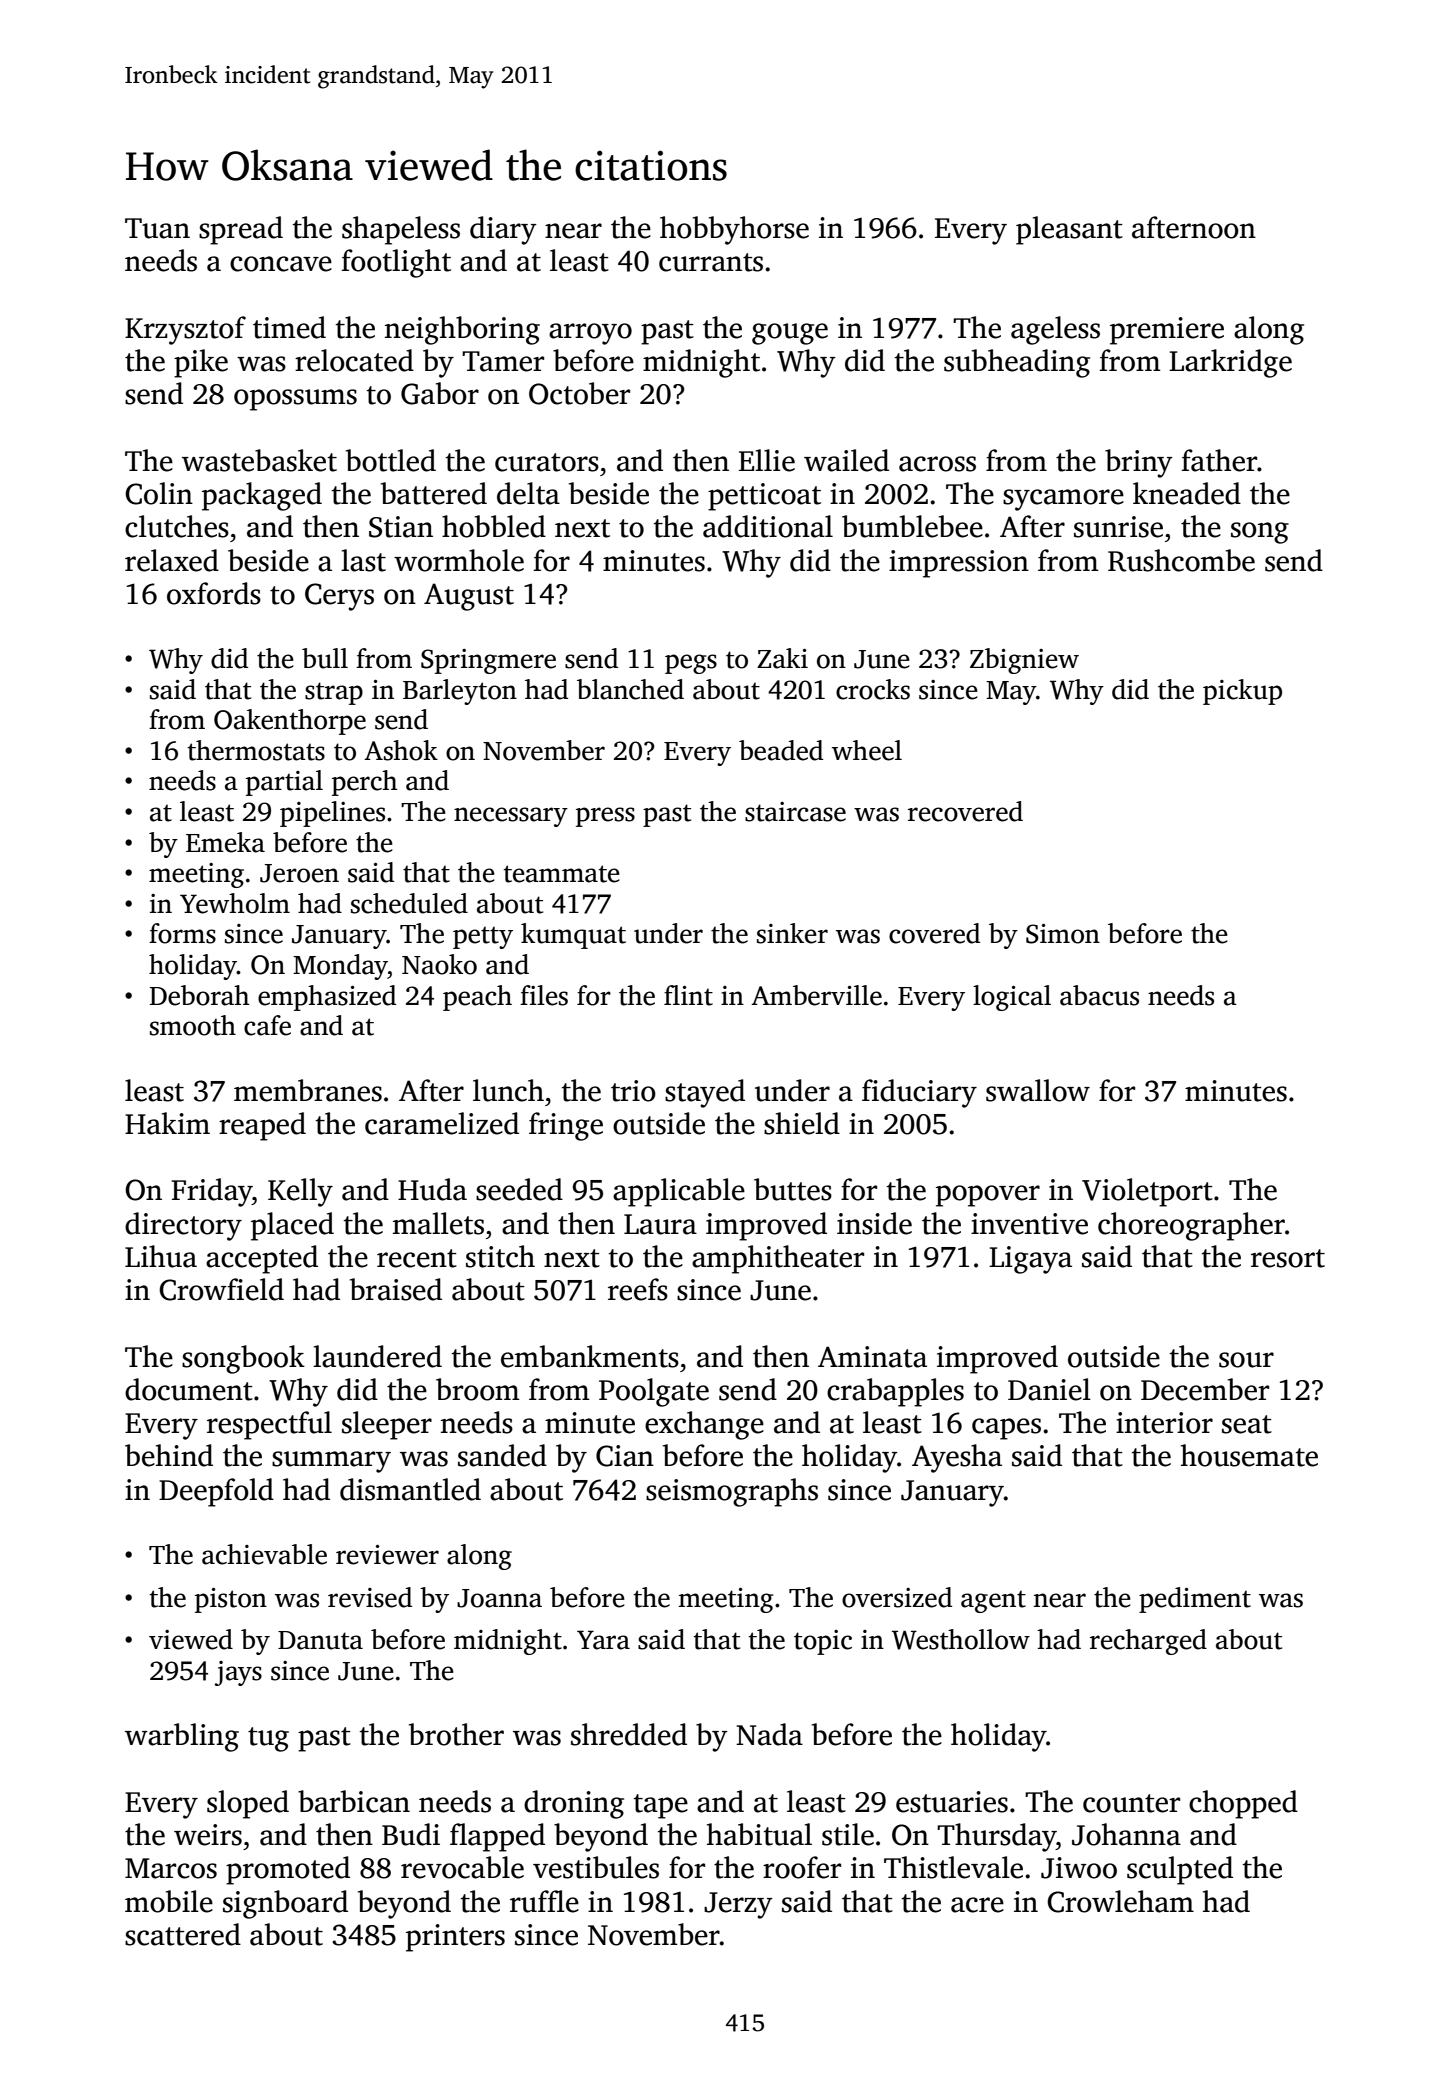  What do you see at coordinates (574, 1804) in the page?
I see `droning` at bounding box center [574, 1804].
